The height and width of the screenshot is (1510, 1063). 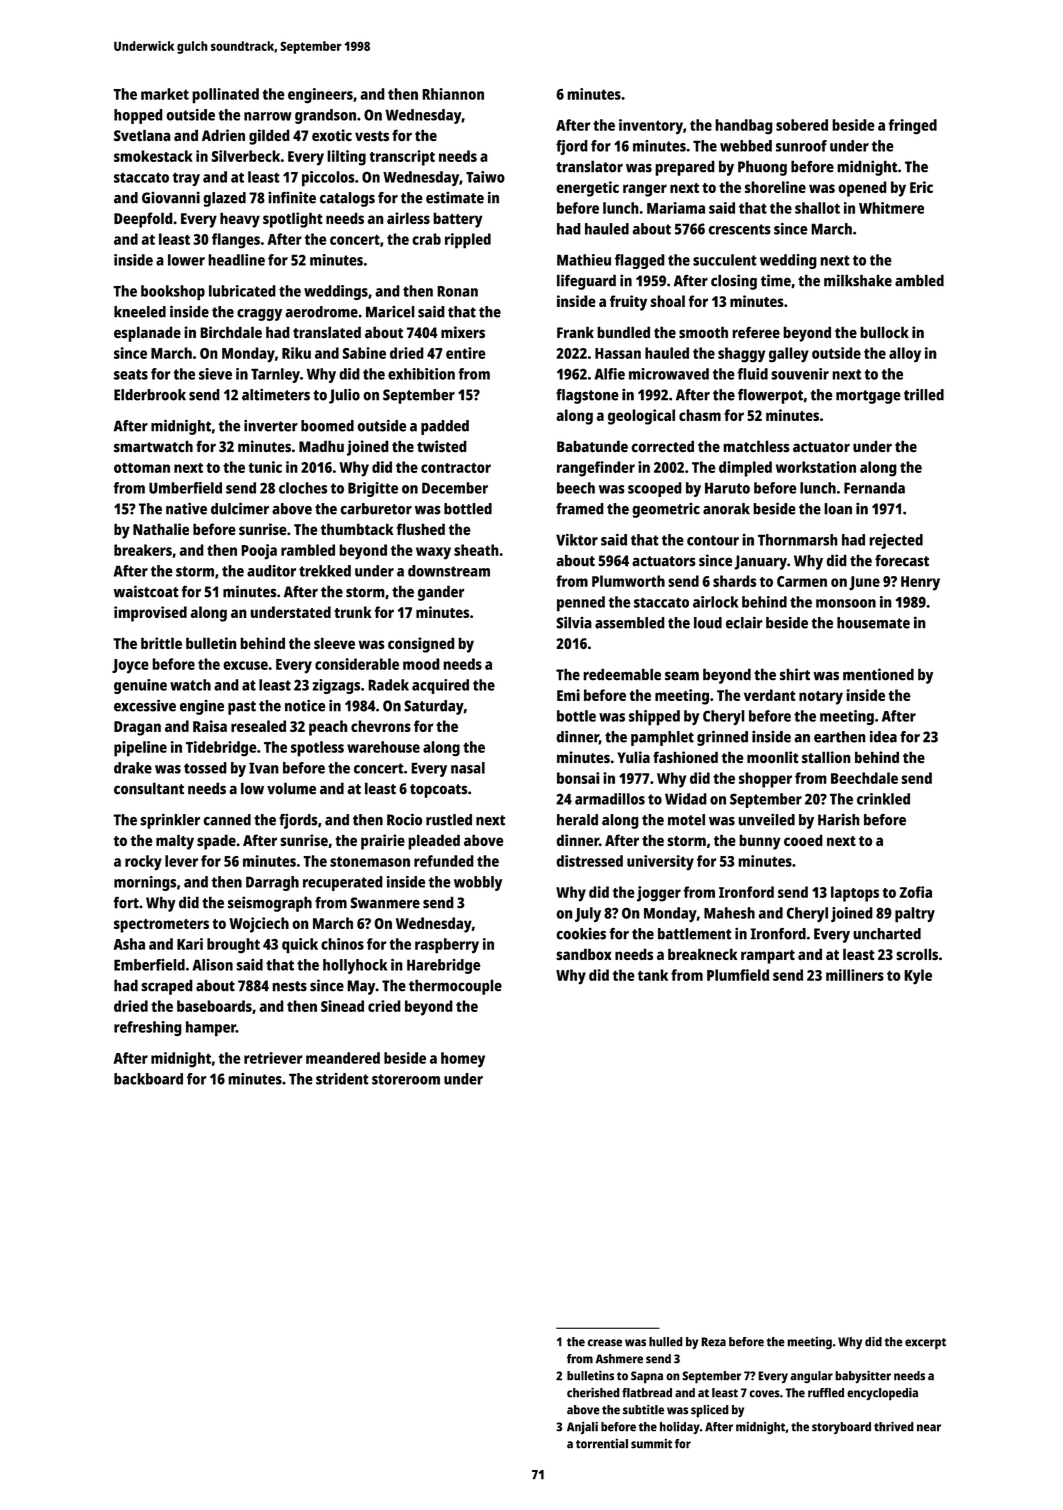 What do you see at coordinates (145, 883) in the screenshot?
I see `mornings` at bounding box center [145, 883].
